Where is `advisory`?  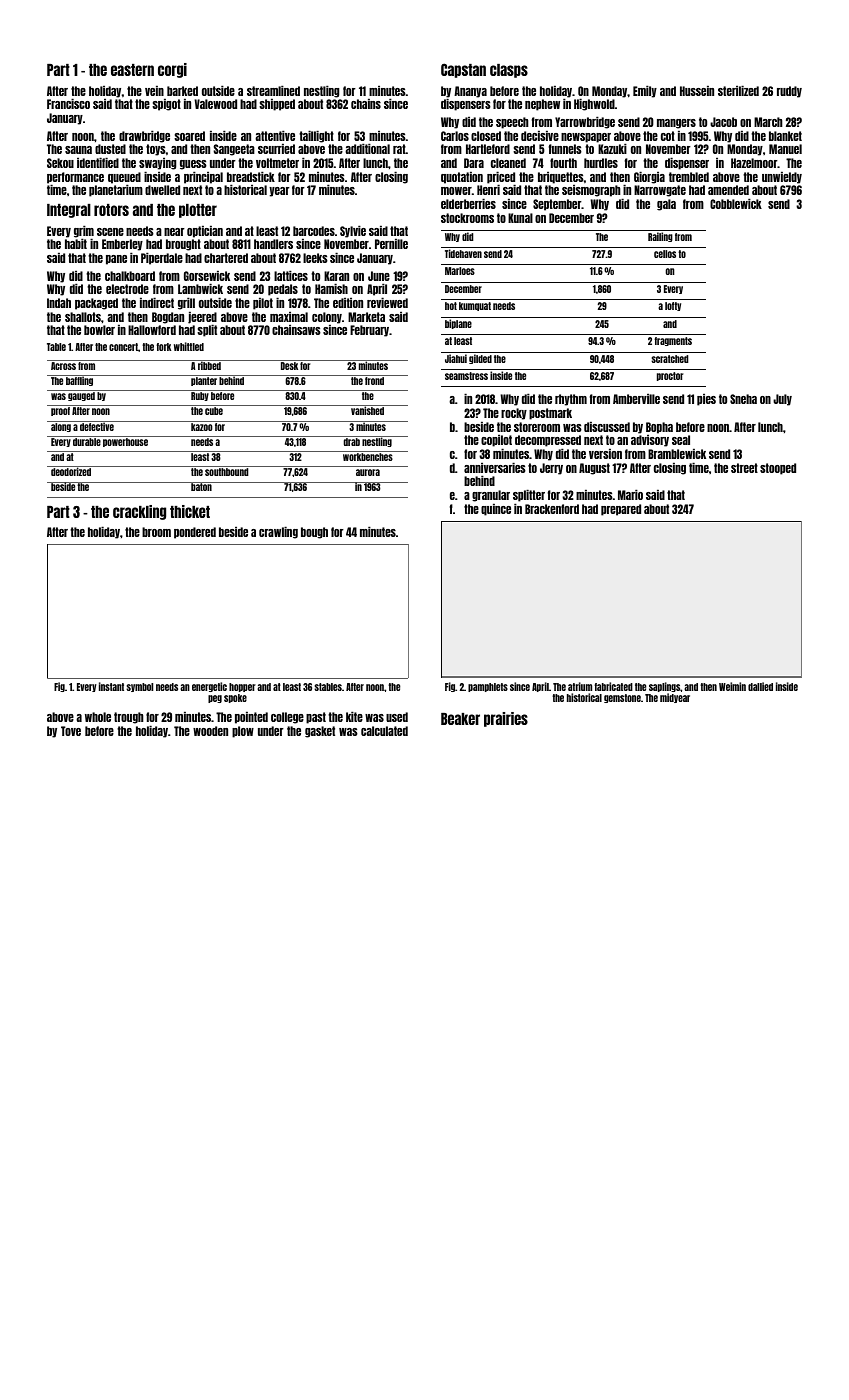 advisory is located at coordinates (650, 440).
